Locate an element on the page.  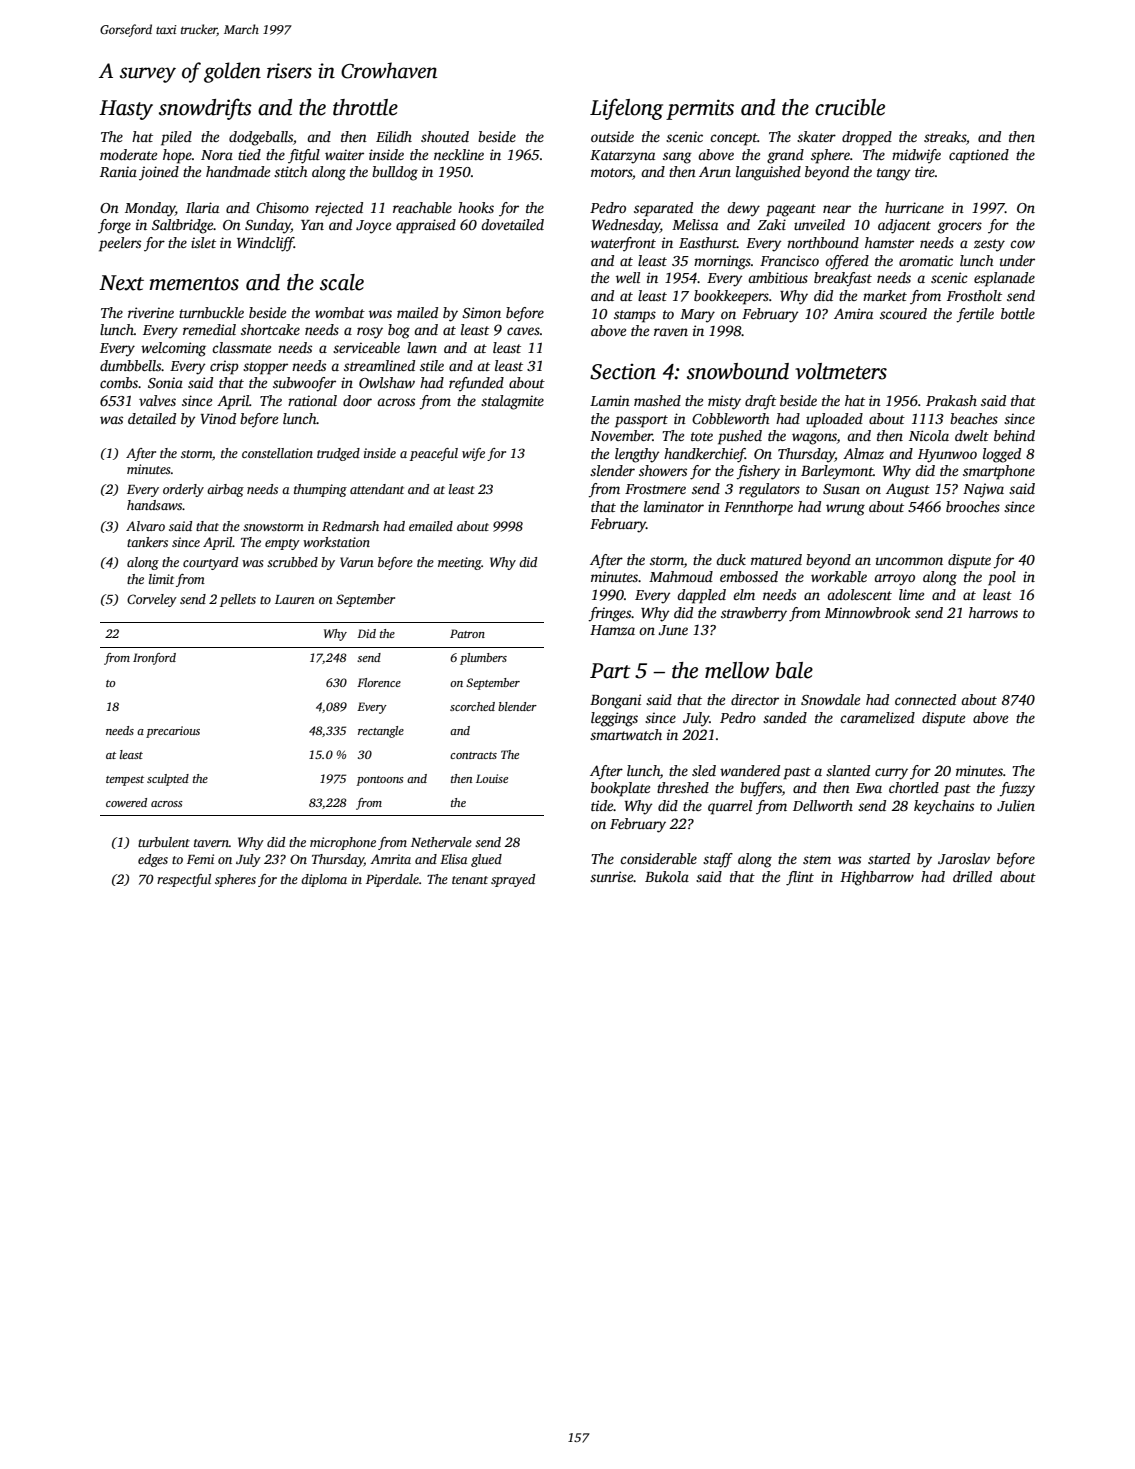
under is located at coordinates (1017, 260).
